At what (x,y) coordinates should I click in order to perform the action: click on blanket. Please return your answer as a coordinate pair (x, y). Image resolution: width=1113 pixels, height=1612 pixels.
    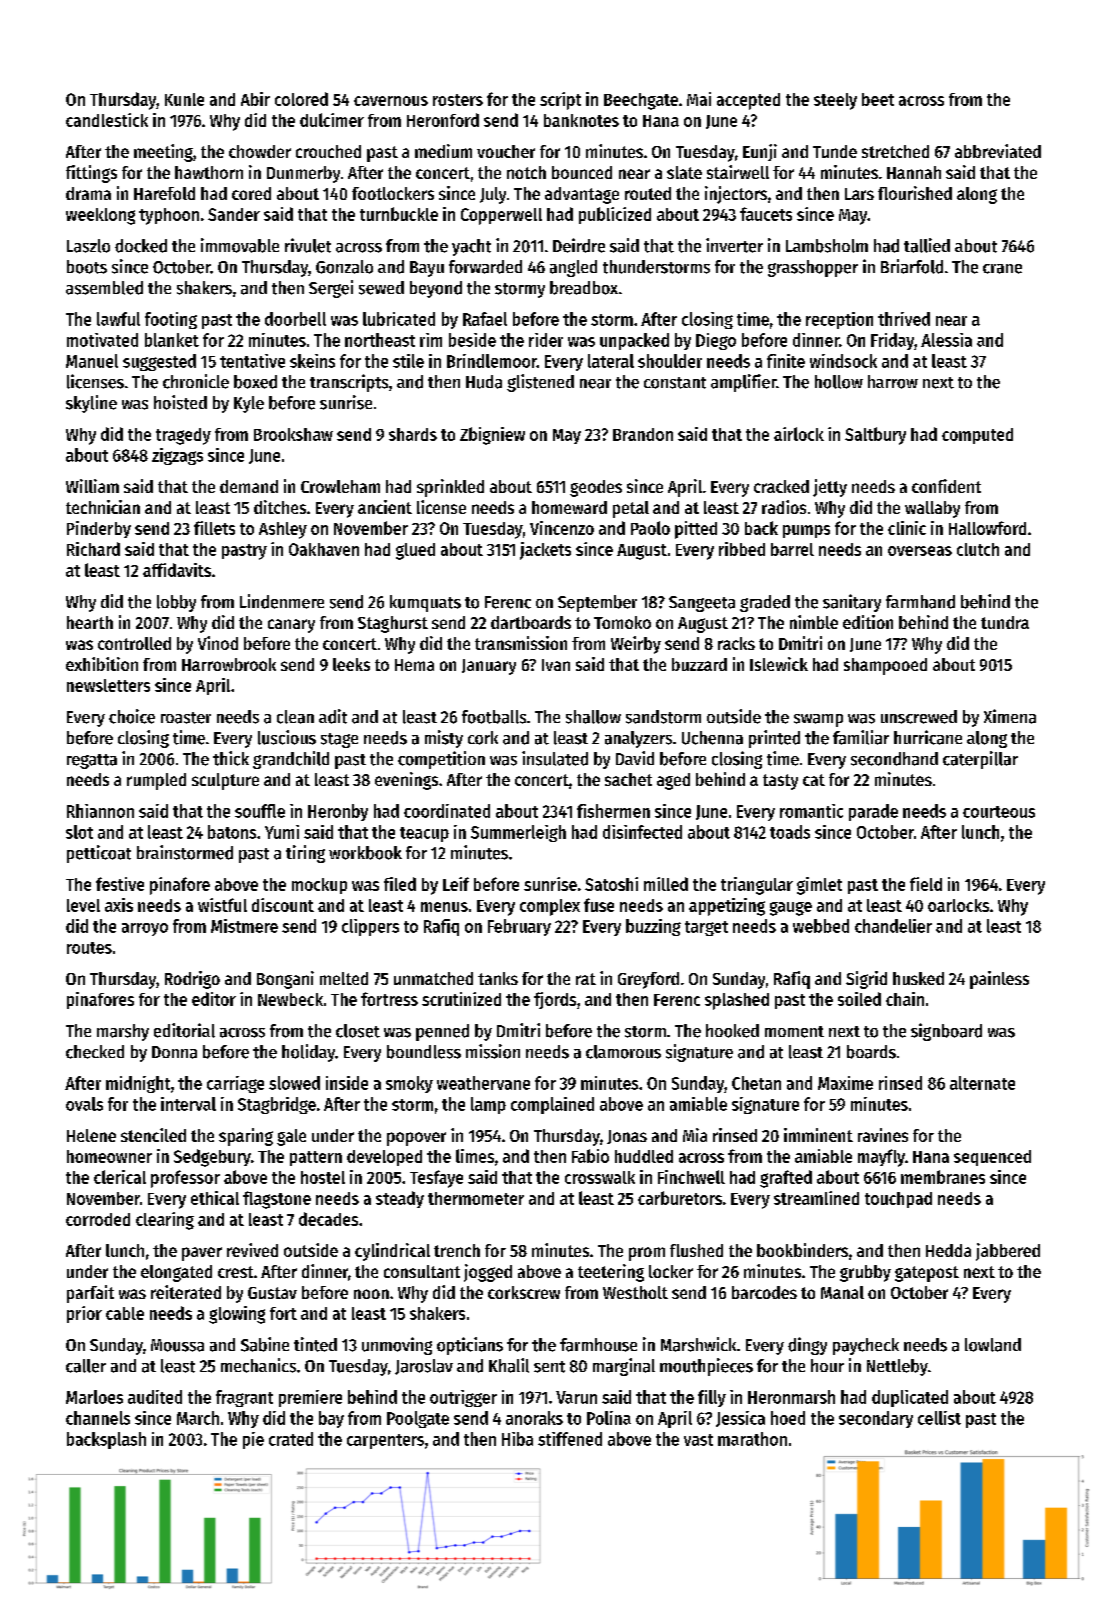
    Looking at the image, I should click on (172, 340).
